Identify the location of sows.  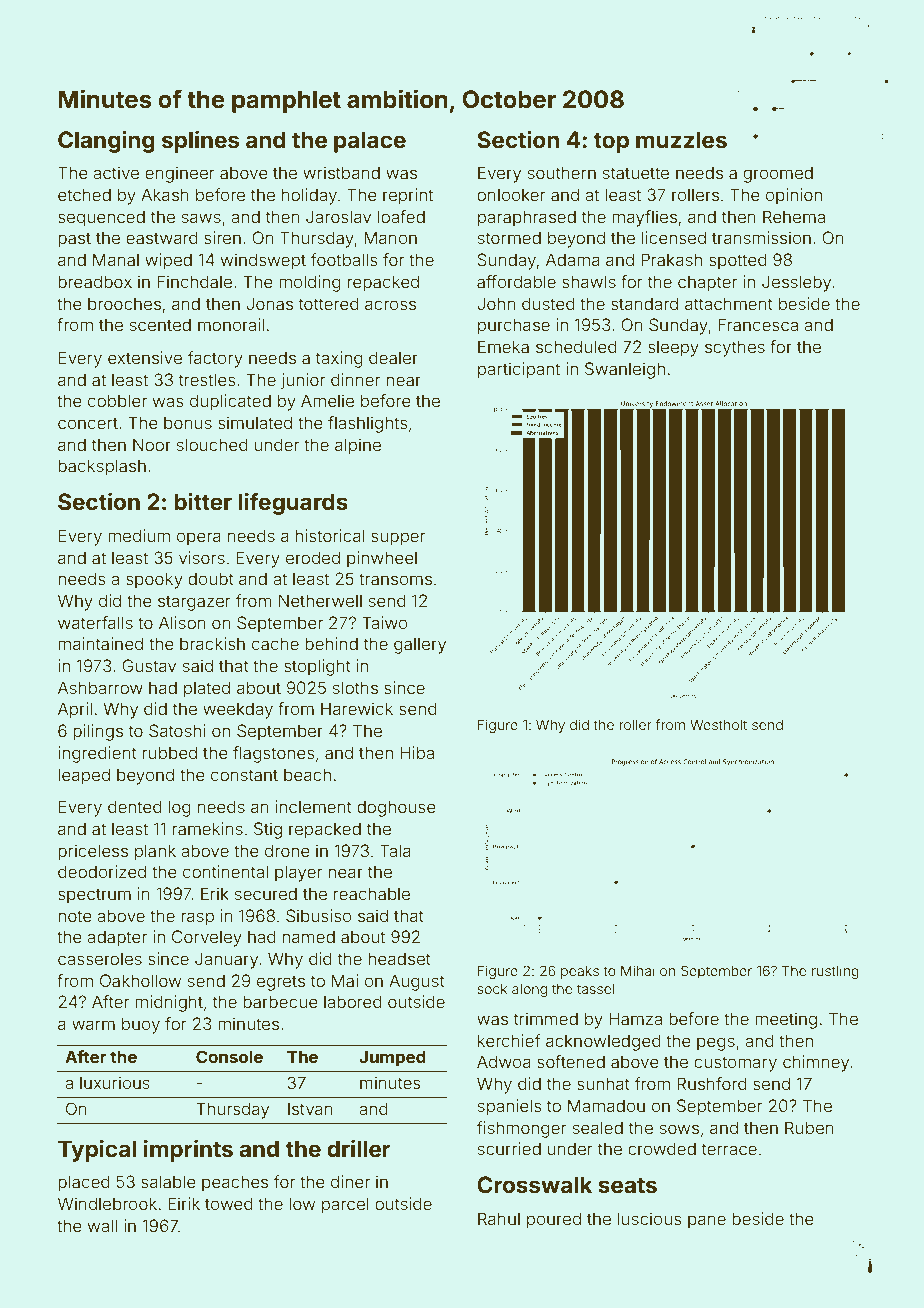
(679, 1129).
